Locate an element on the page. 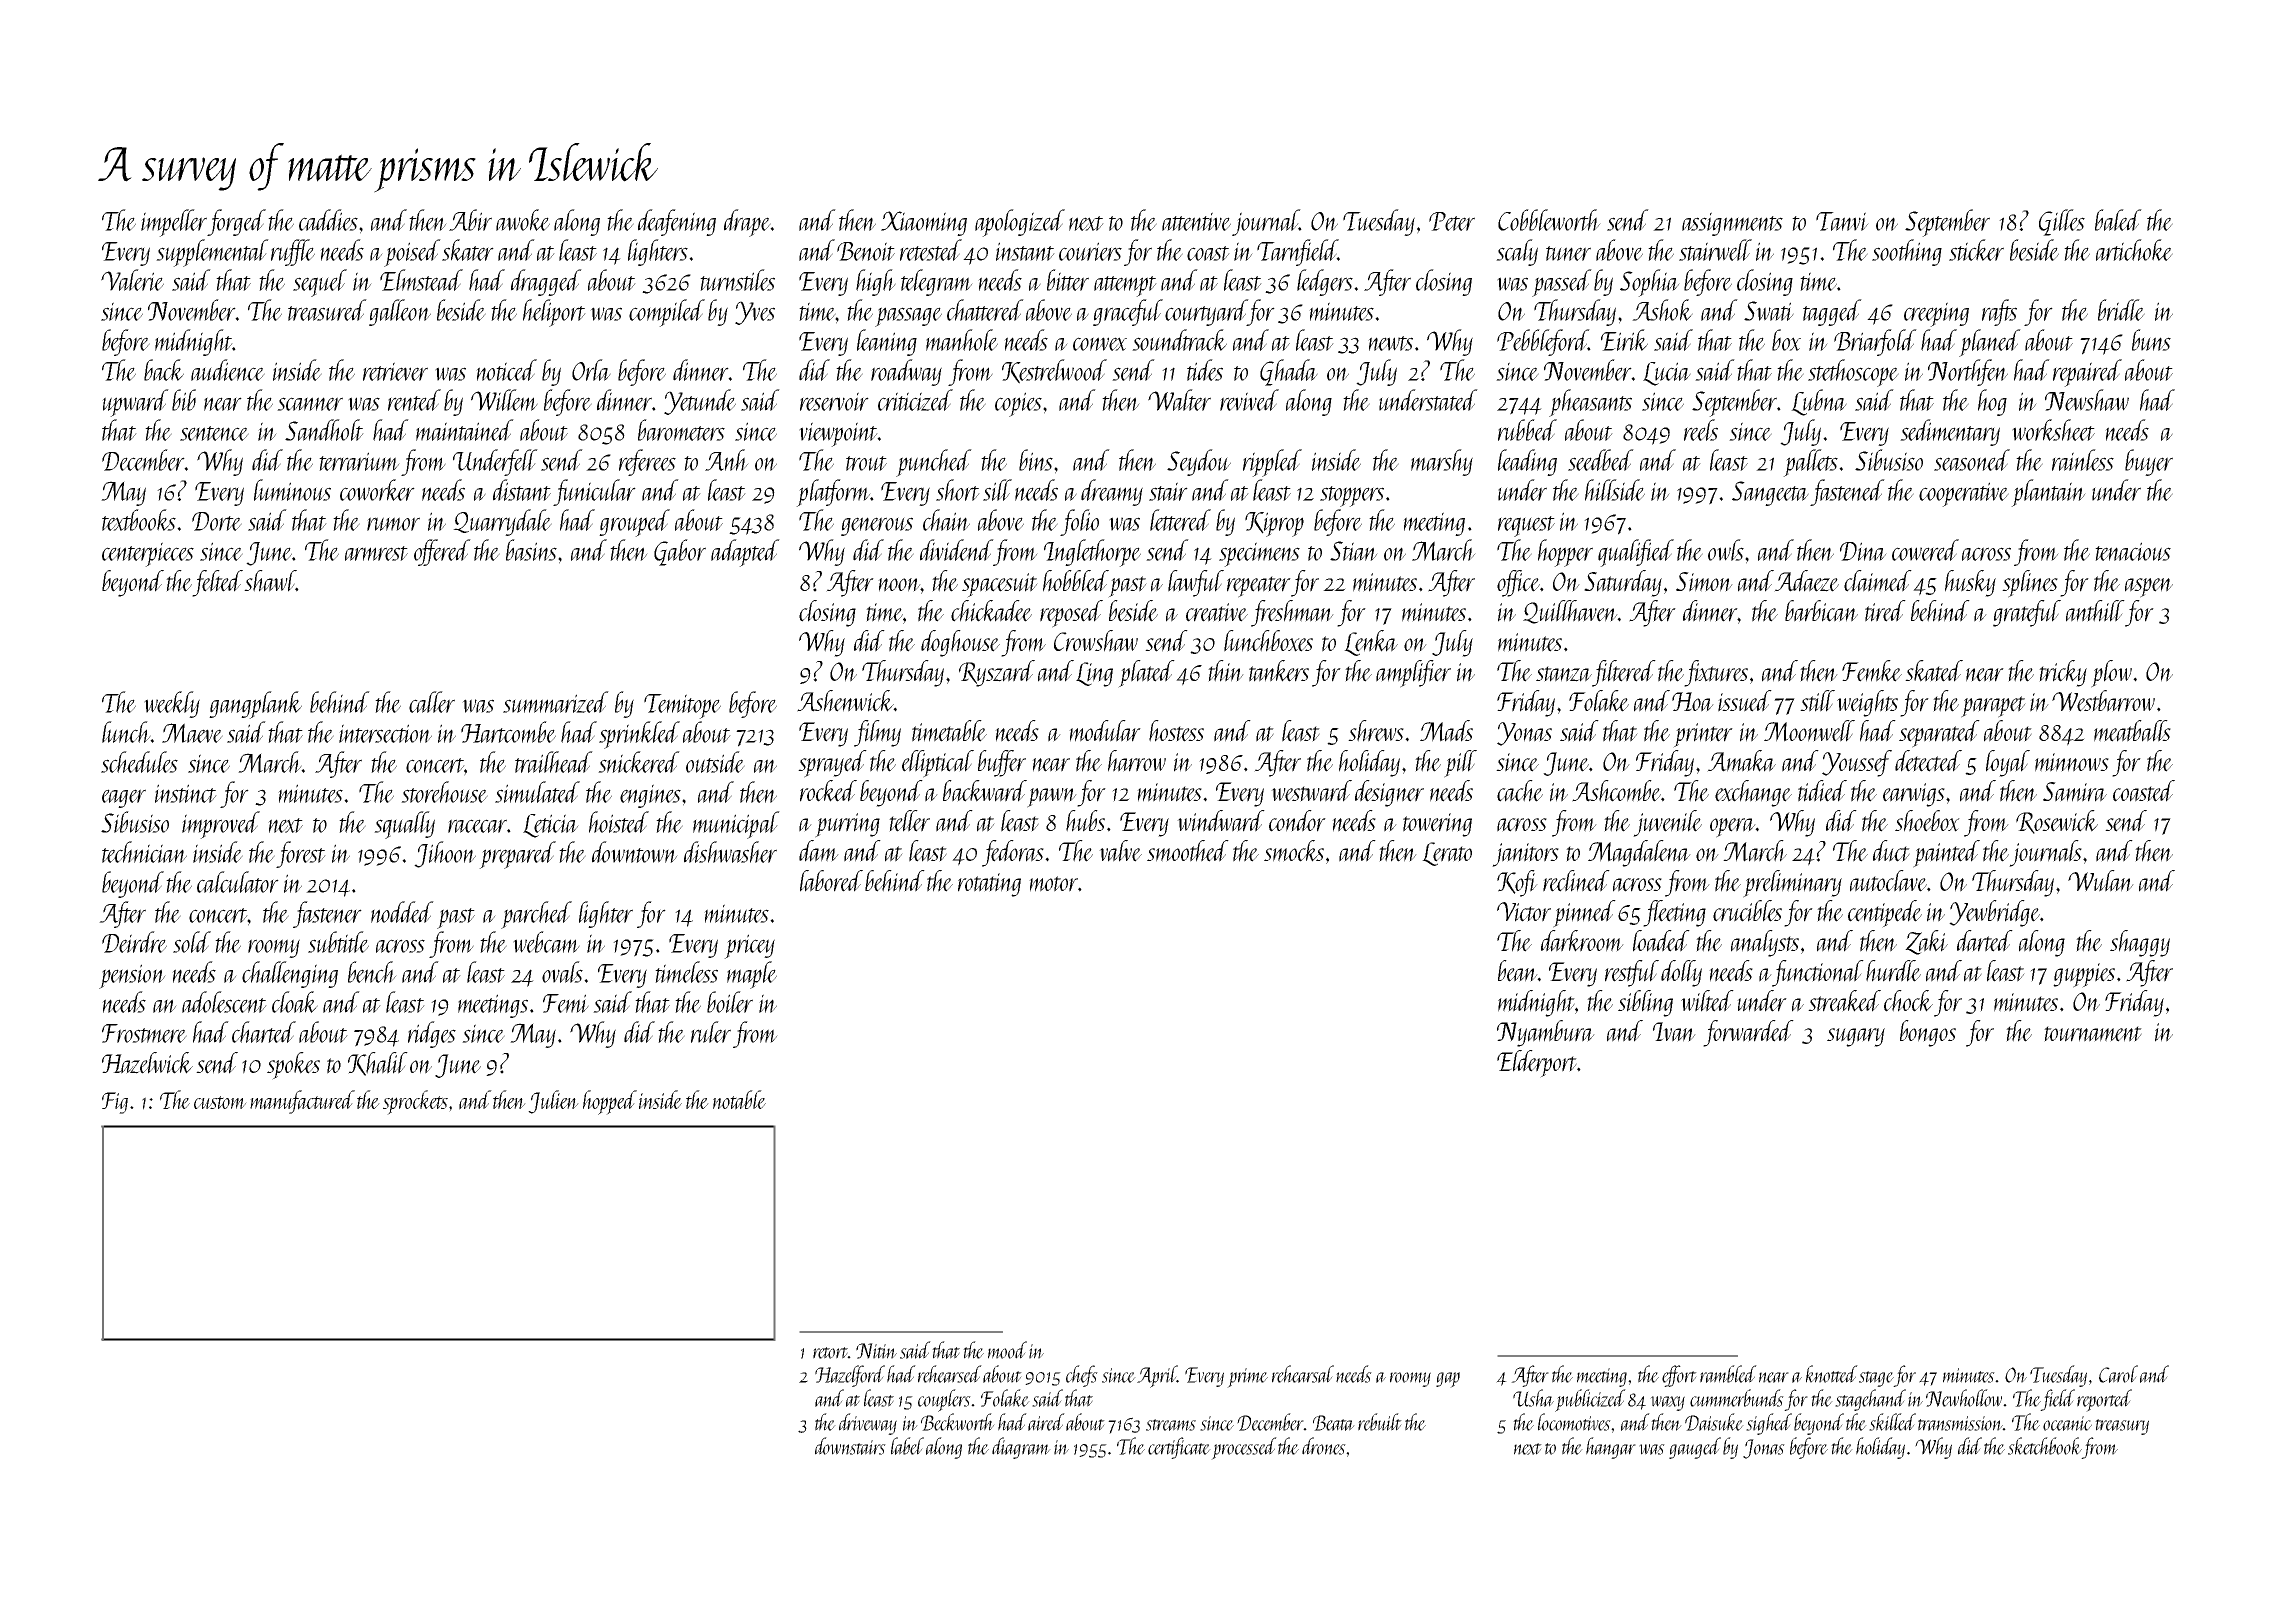 Image resolution: width=2273 pixels, height=1607 pixels. driveway is located at coordinates (868, 1424).
